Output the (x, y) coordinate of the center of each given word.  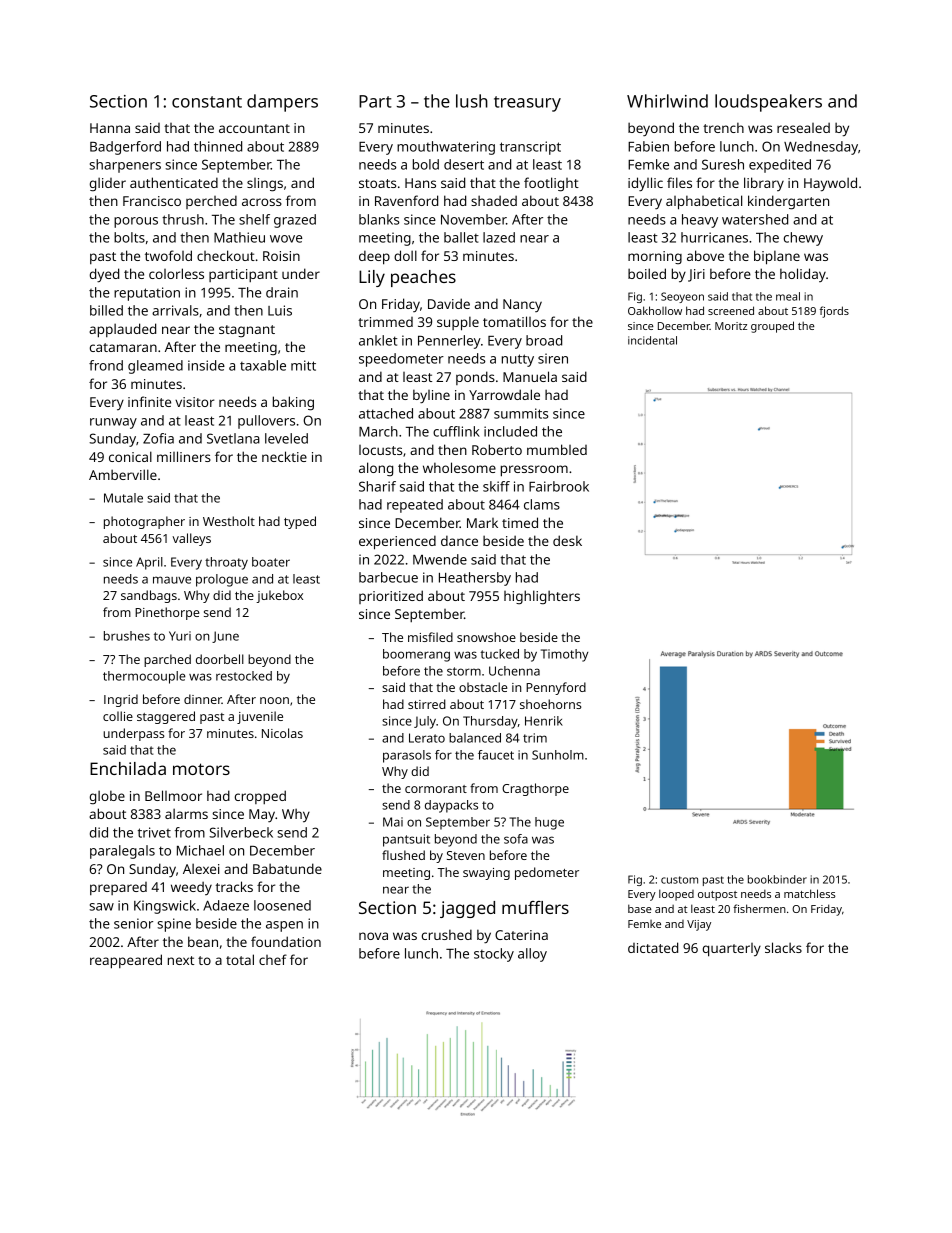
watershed (755, 219)
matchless (810, 893)
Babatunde (287, 868)
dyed (104, 275)
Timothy (564, 655)
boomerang (416, 655)
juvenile (260, 717)
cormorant (436, 789)
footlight (551, 184)
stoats (377, 183)
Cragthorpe (535, 789)
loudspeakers (768, 103)
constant (207, 102)
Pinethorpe (167, 613)
